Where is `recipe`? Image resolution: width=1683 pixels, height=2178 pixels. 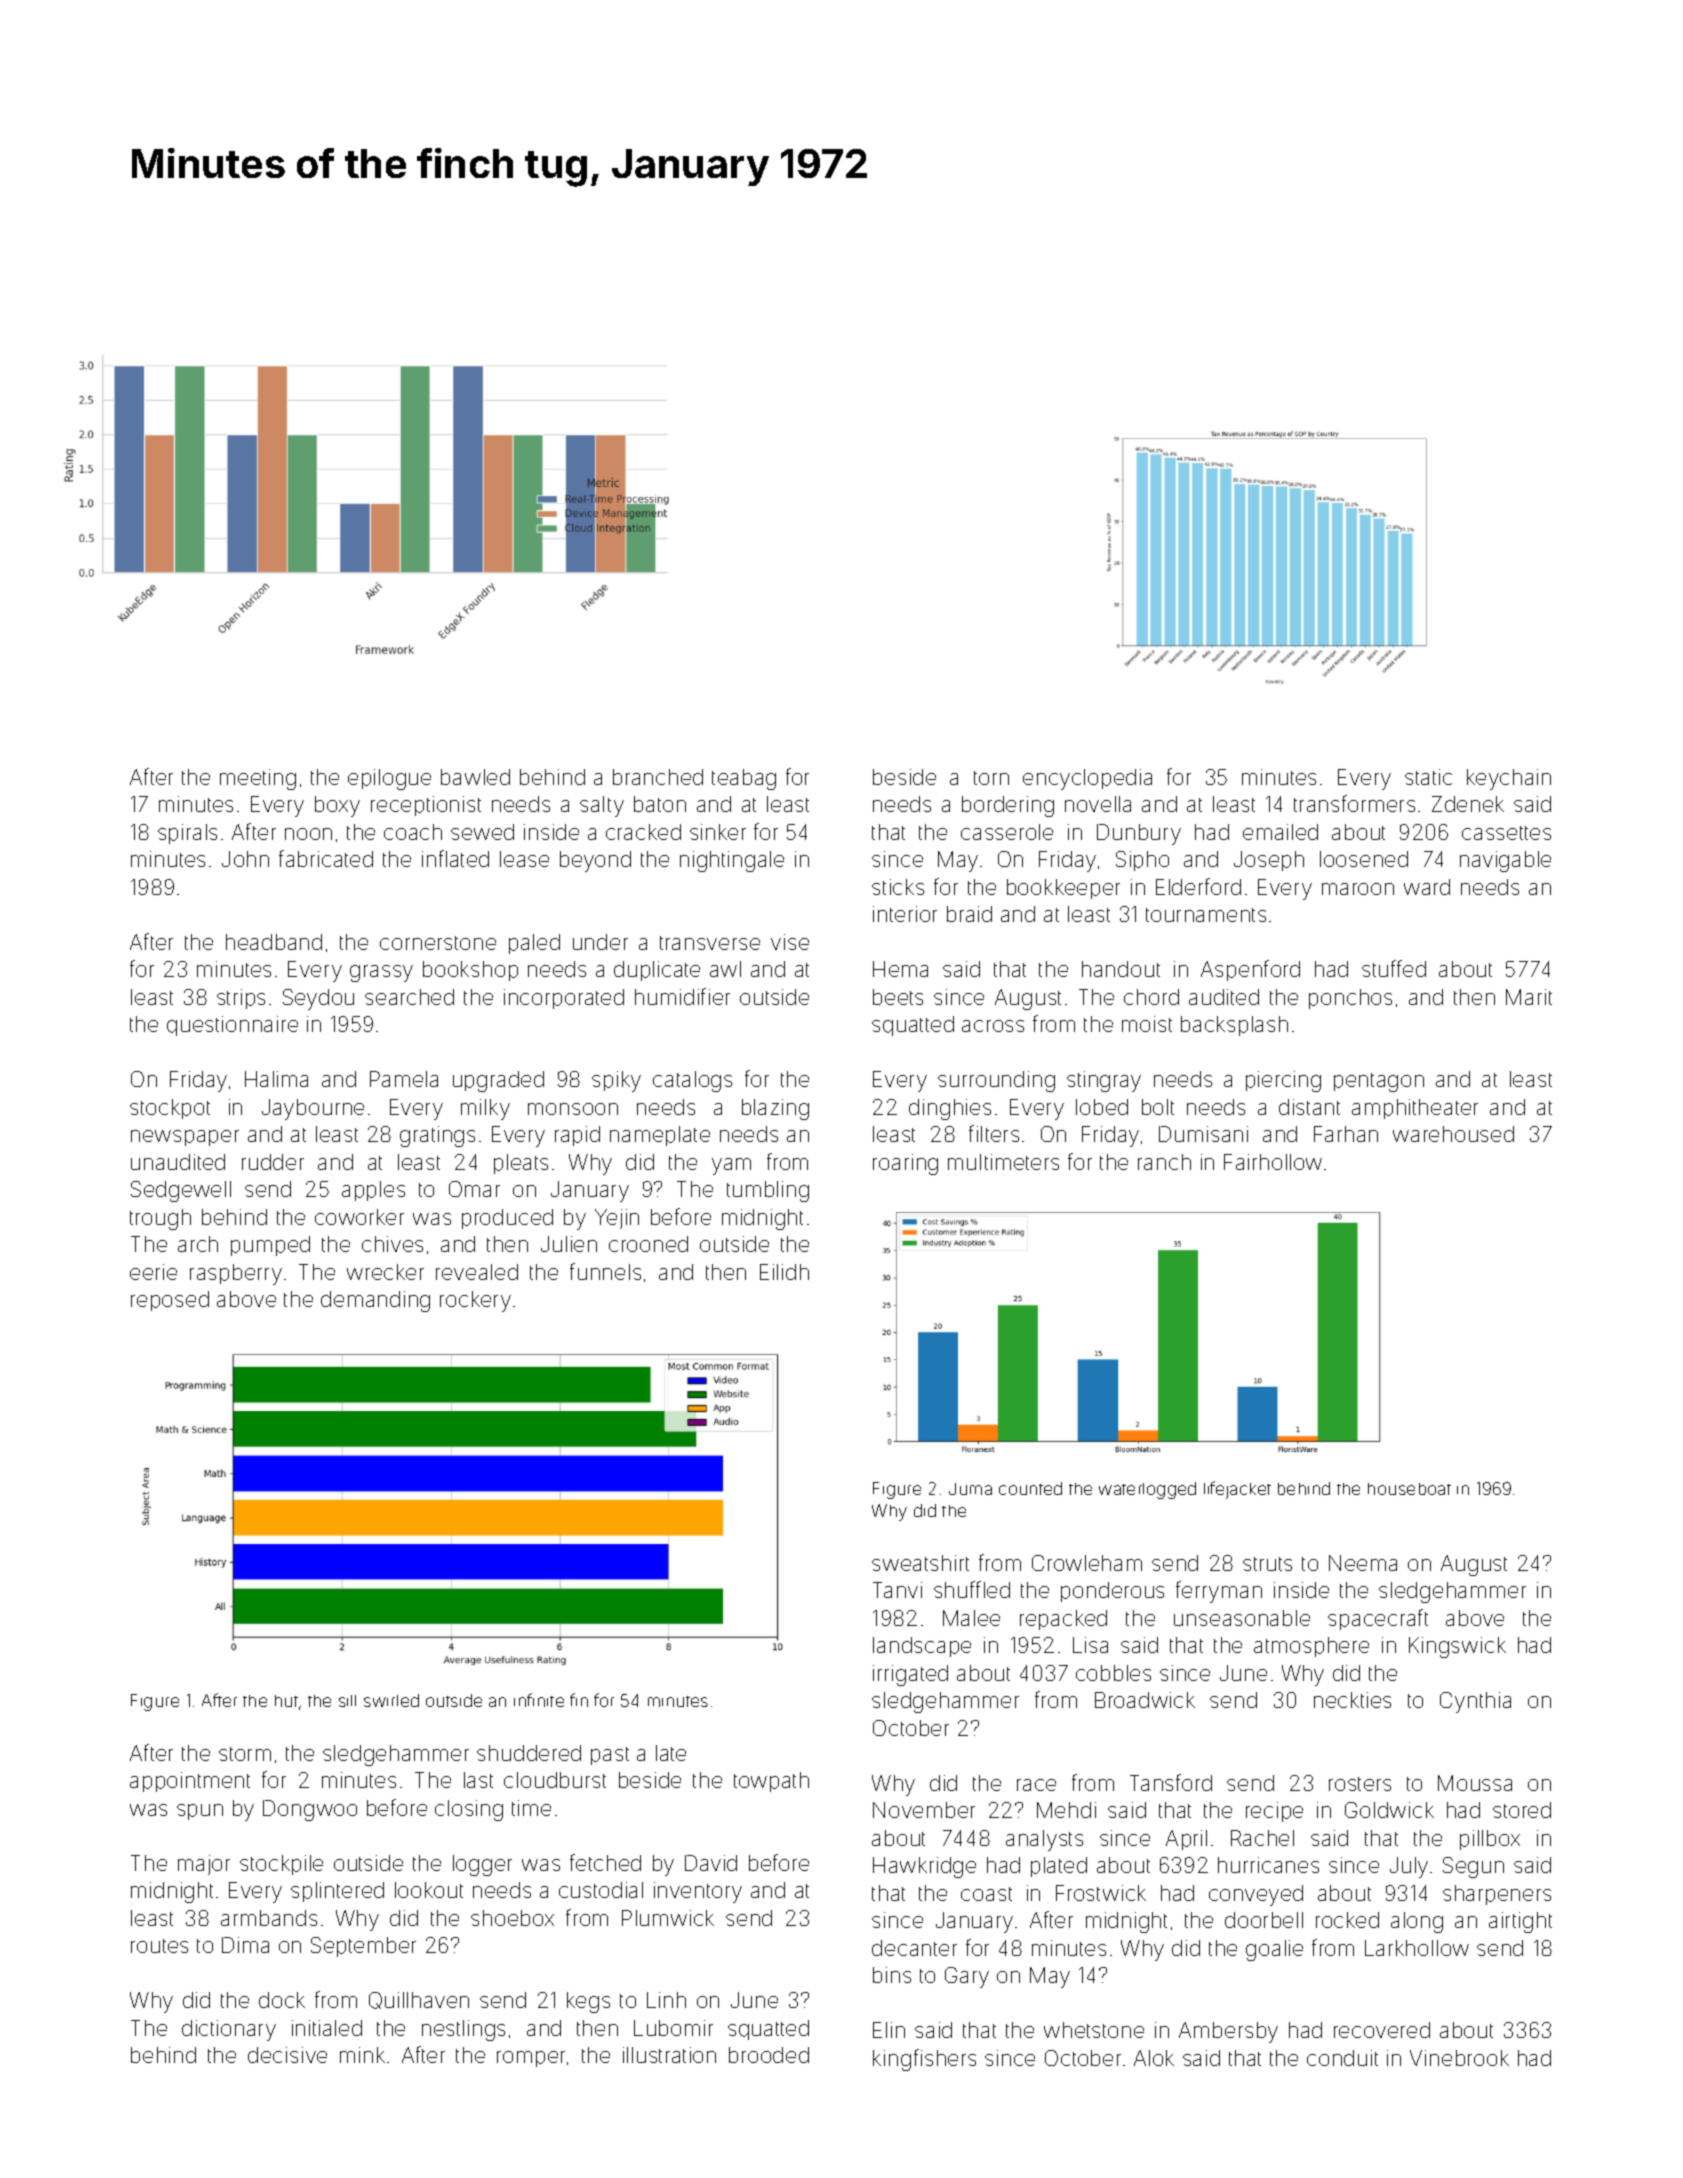
recipe is located at coordinates (1274, 1812).
